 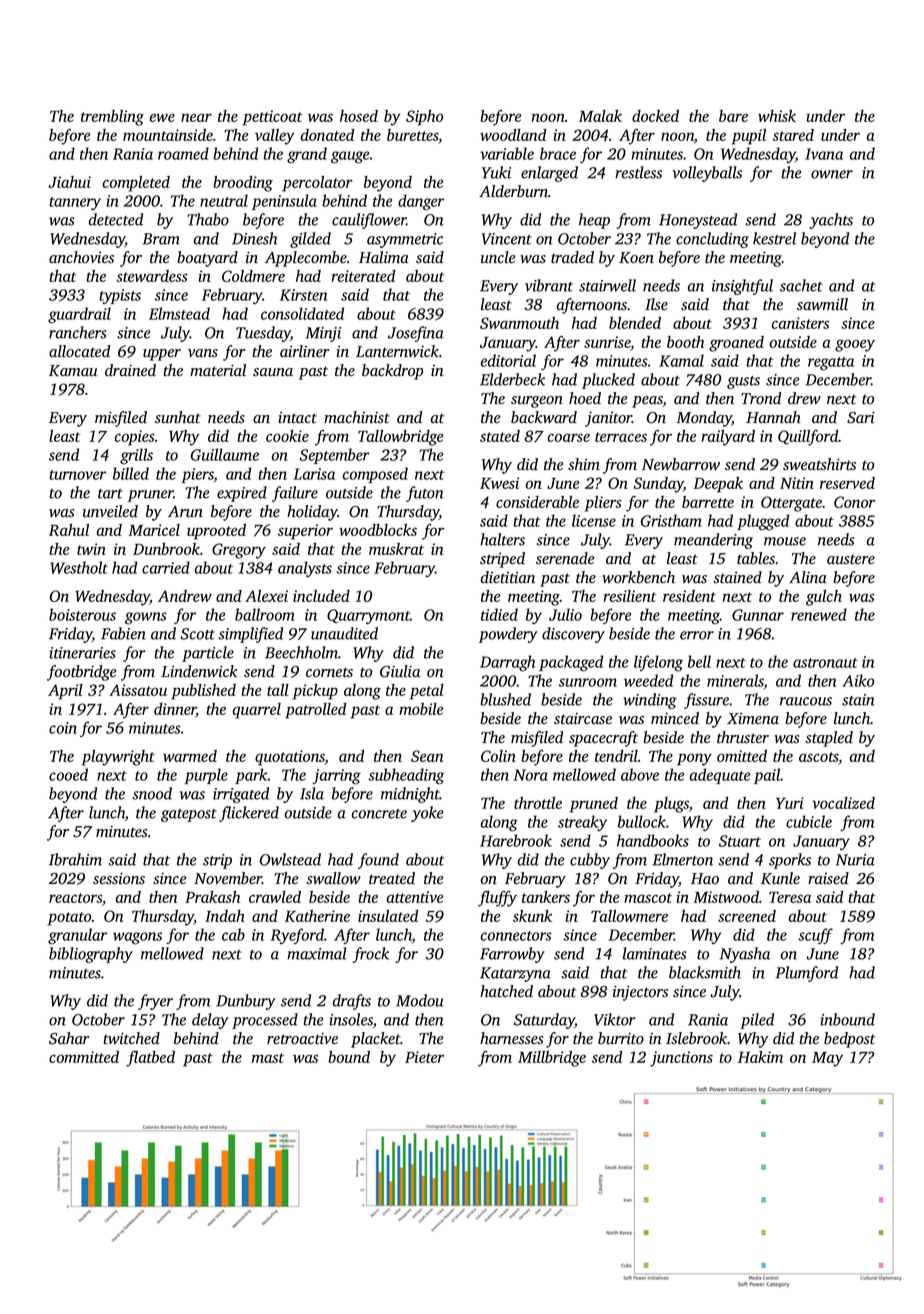 I want to click on danger, so click(x=421, y=202).
